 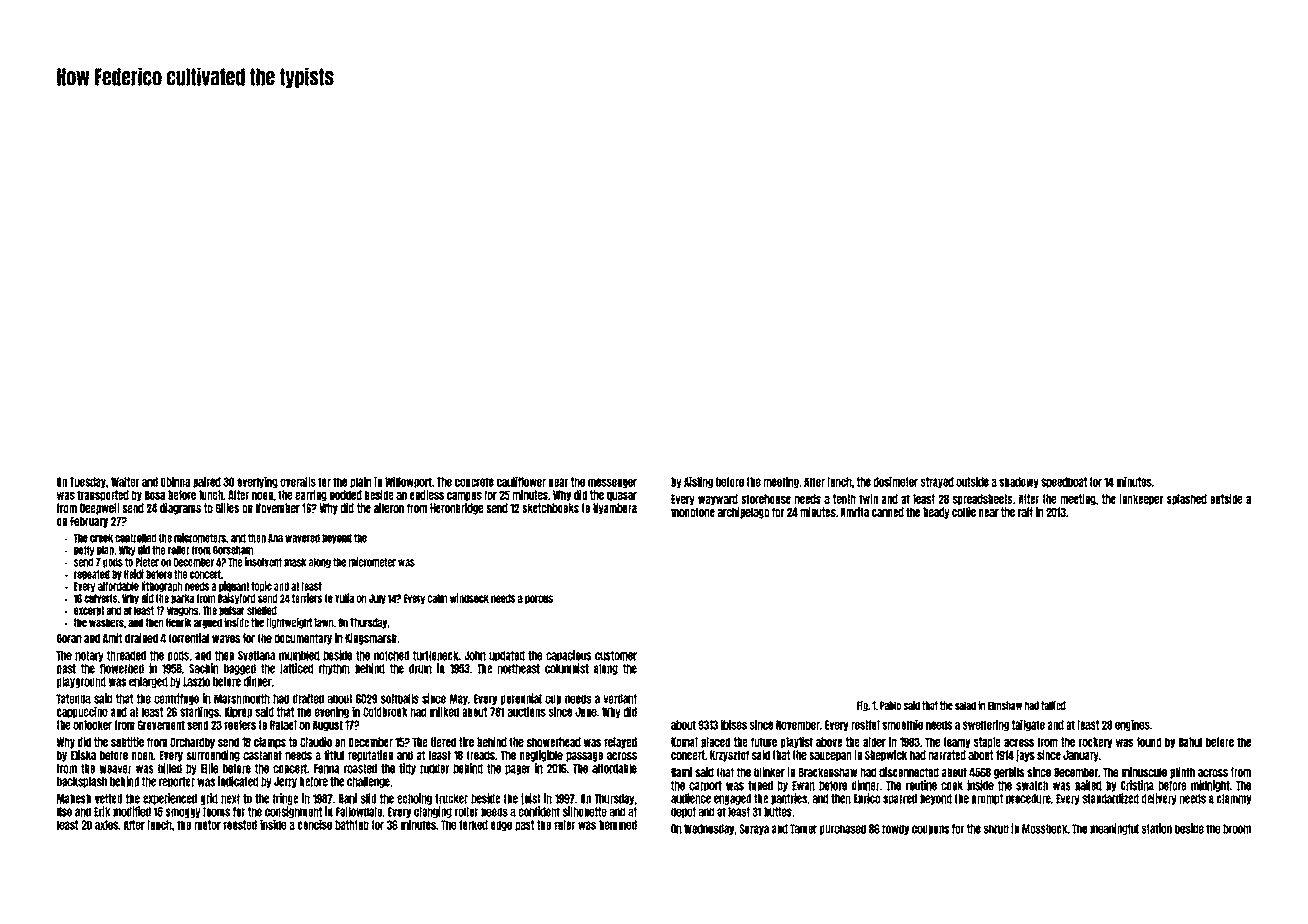 I want to click on engines, so click(x=1132, y=725).
